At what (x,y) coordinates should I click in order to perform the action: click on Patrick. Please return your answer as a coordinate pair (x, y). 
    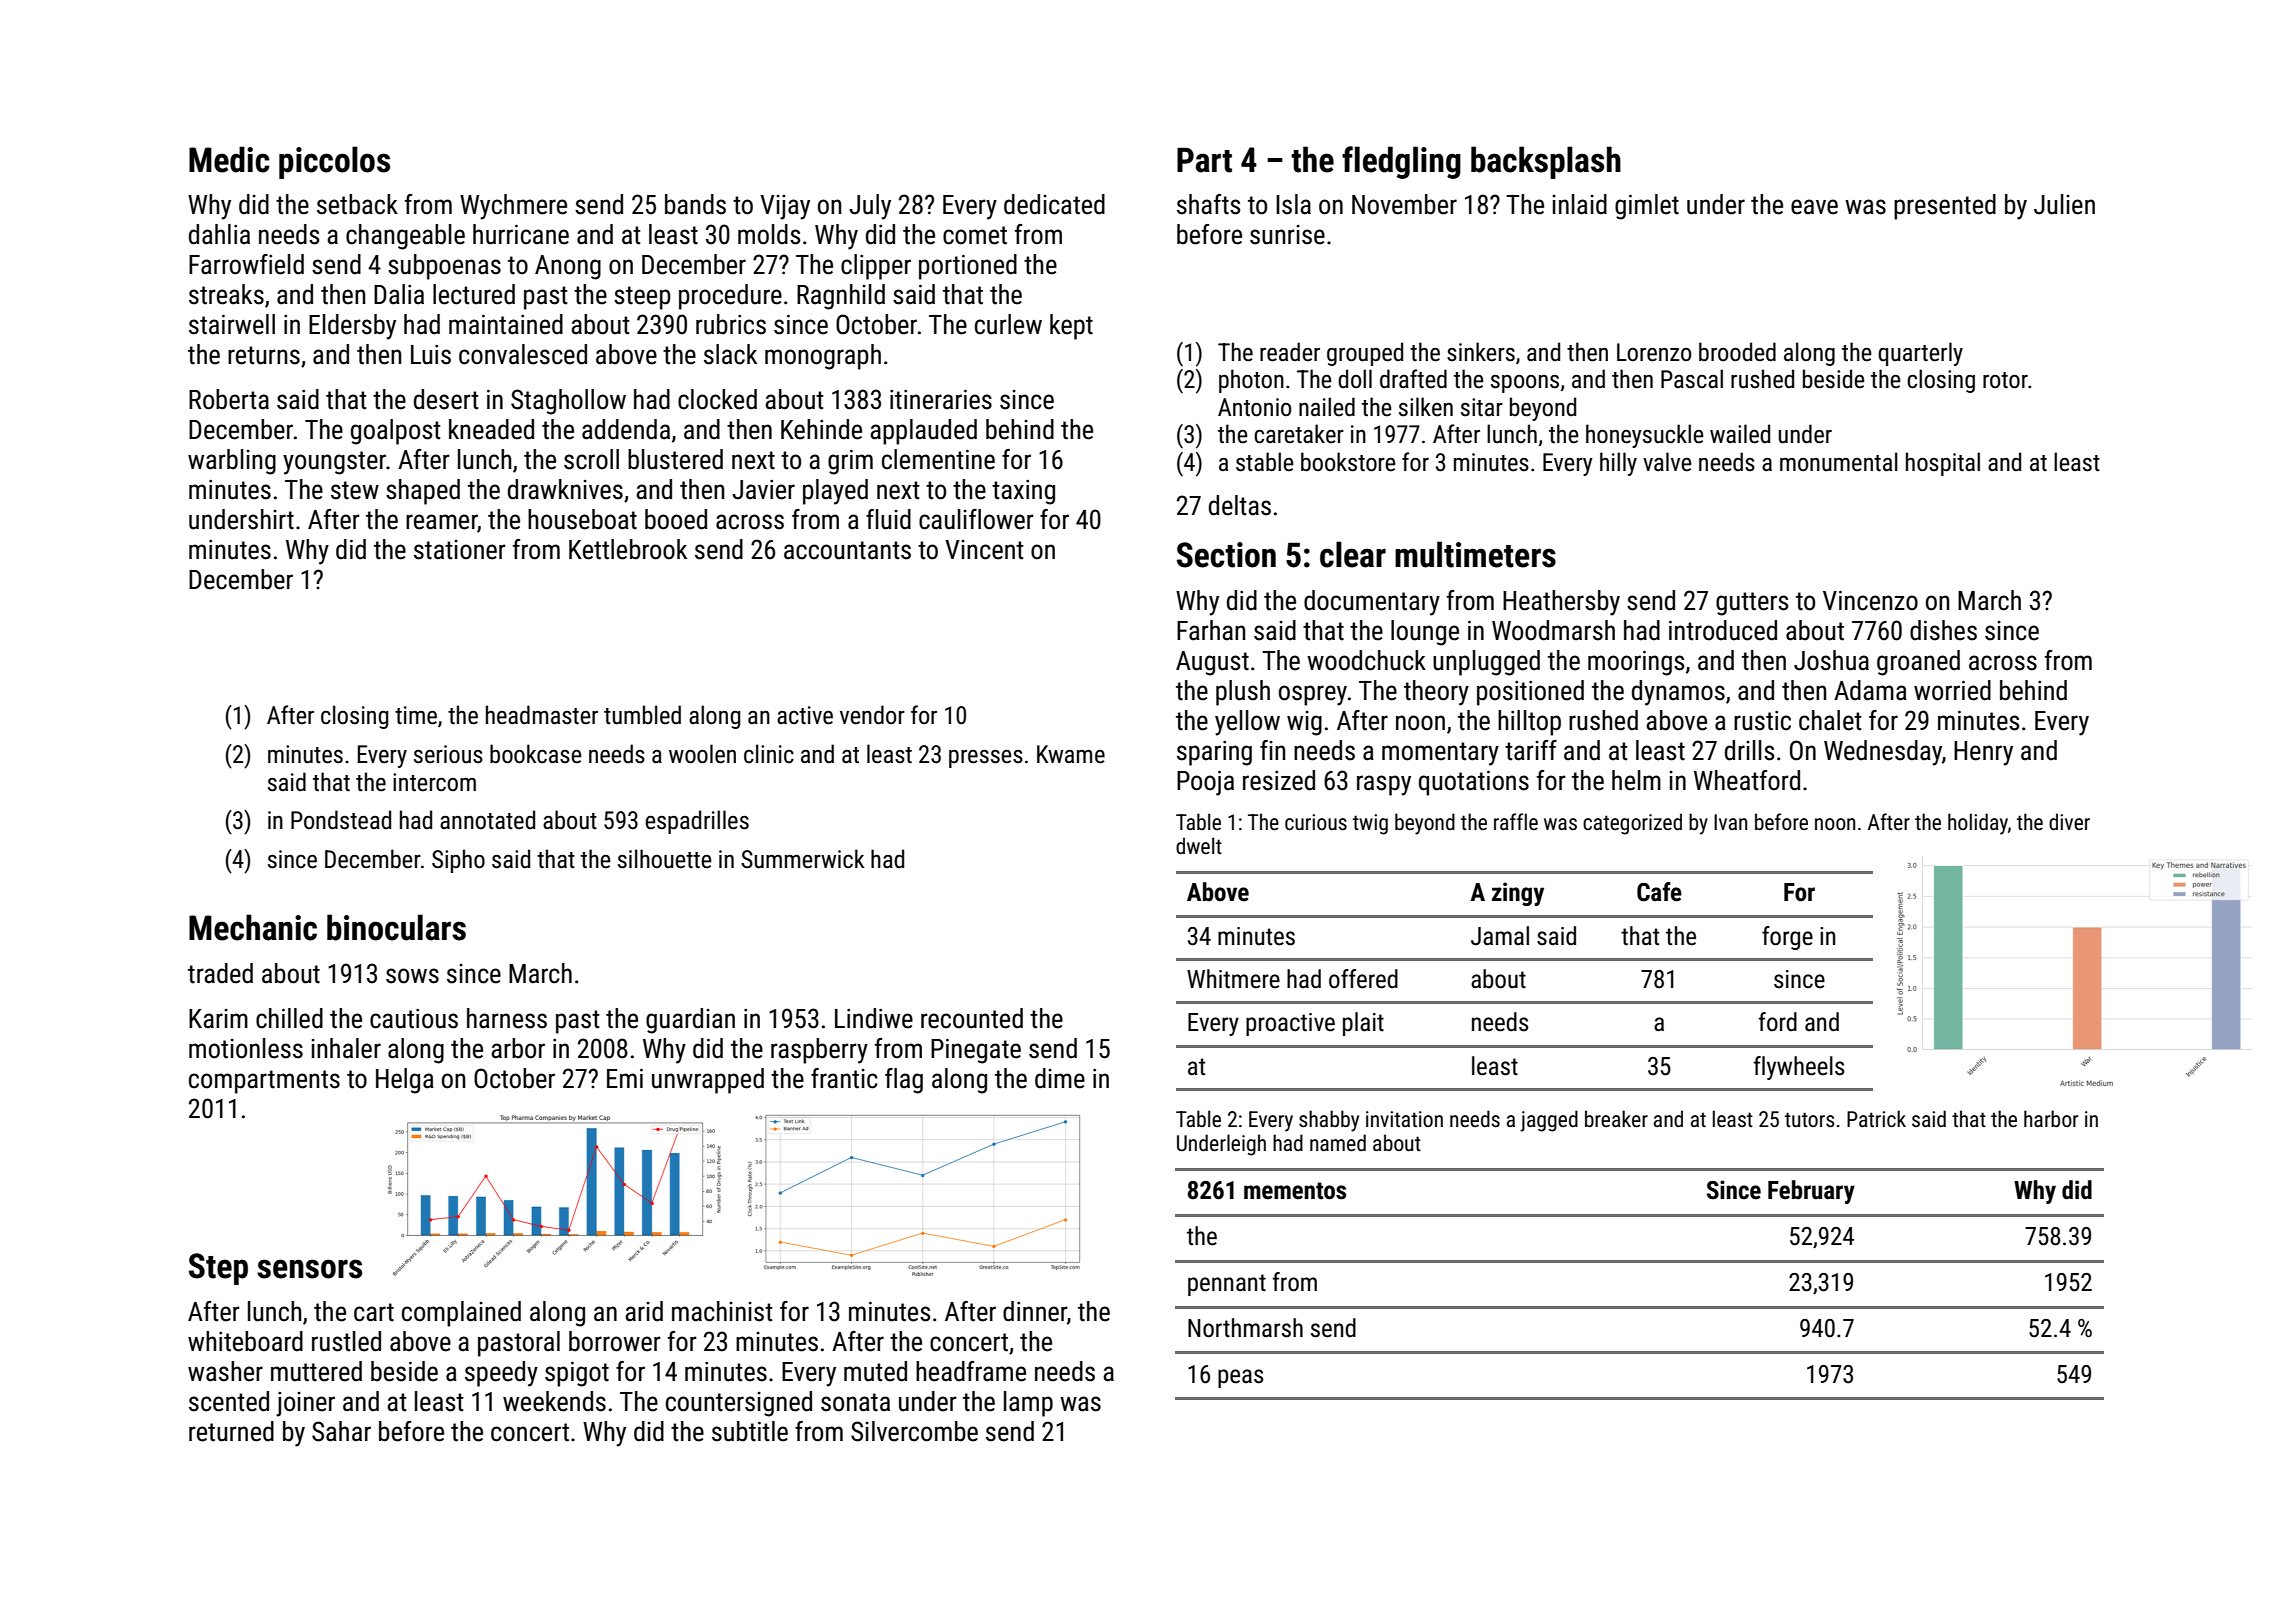
    Looking at the image, I should click on (1876, 1118).
